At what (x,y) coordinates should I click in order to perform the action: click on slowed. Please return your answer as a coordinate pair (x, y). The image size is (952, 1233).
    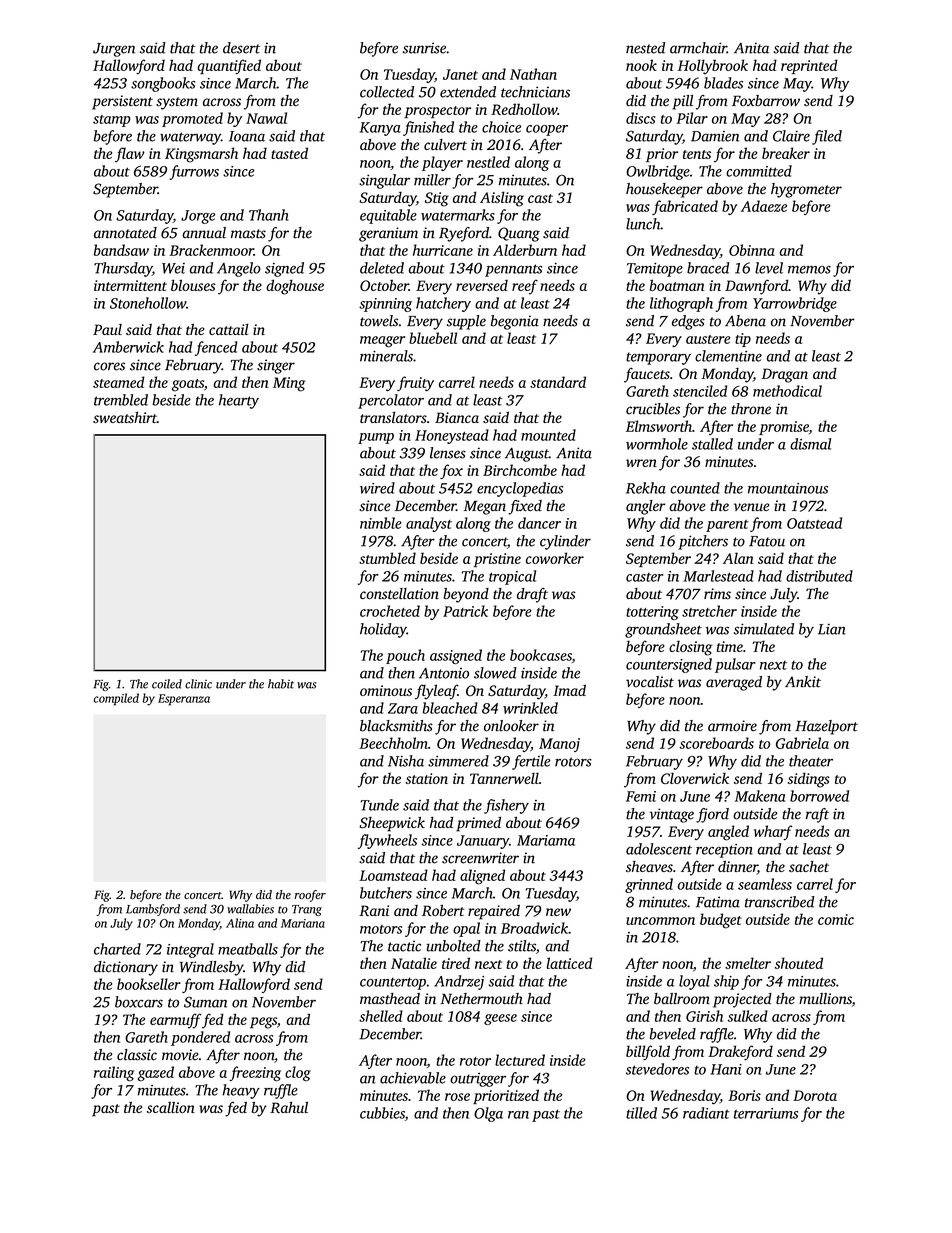
    Looking at the image, I should click on (495, 673).
